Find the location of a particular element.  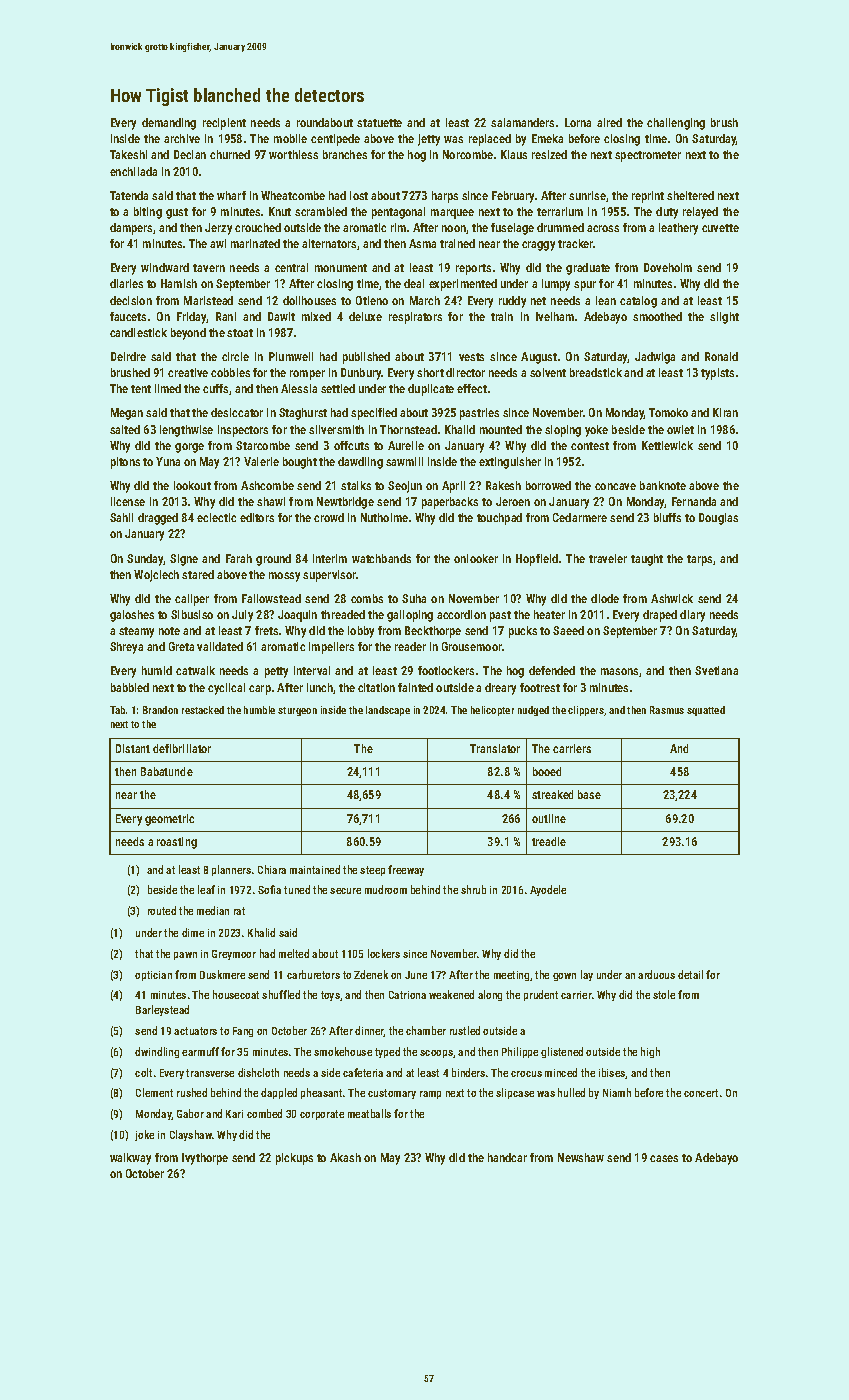

Ashcombe is located at coordinates (267, 485).
